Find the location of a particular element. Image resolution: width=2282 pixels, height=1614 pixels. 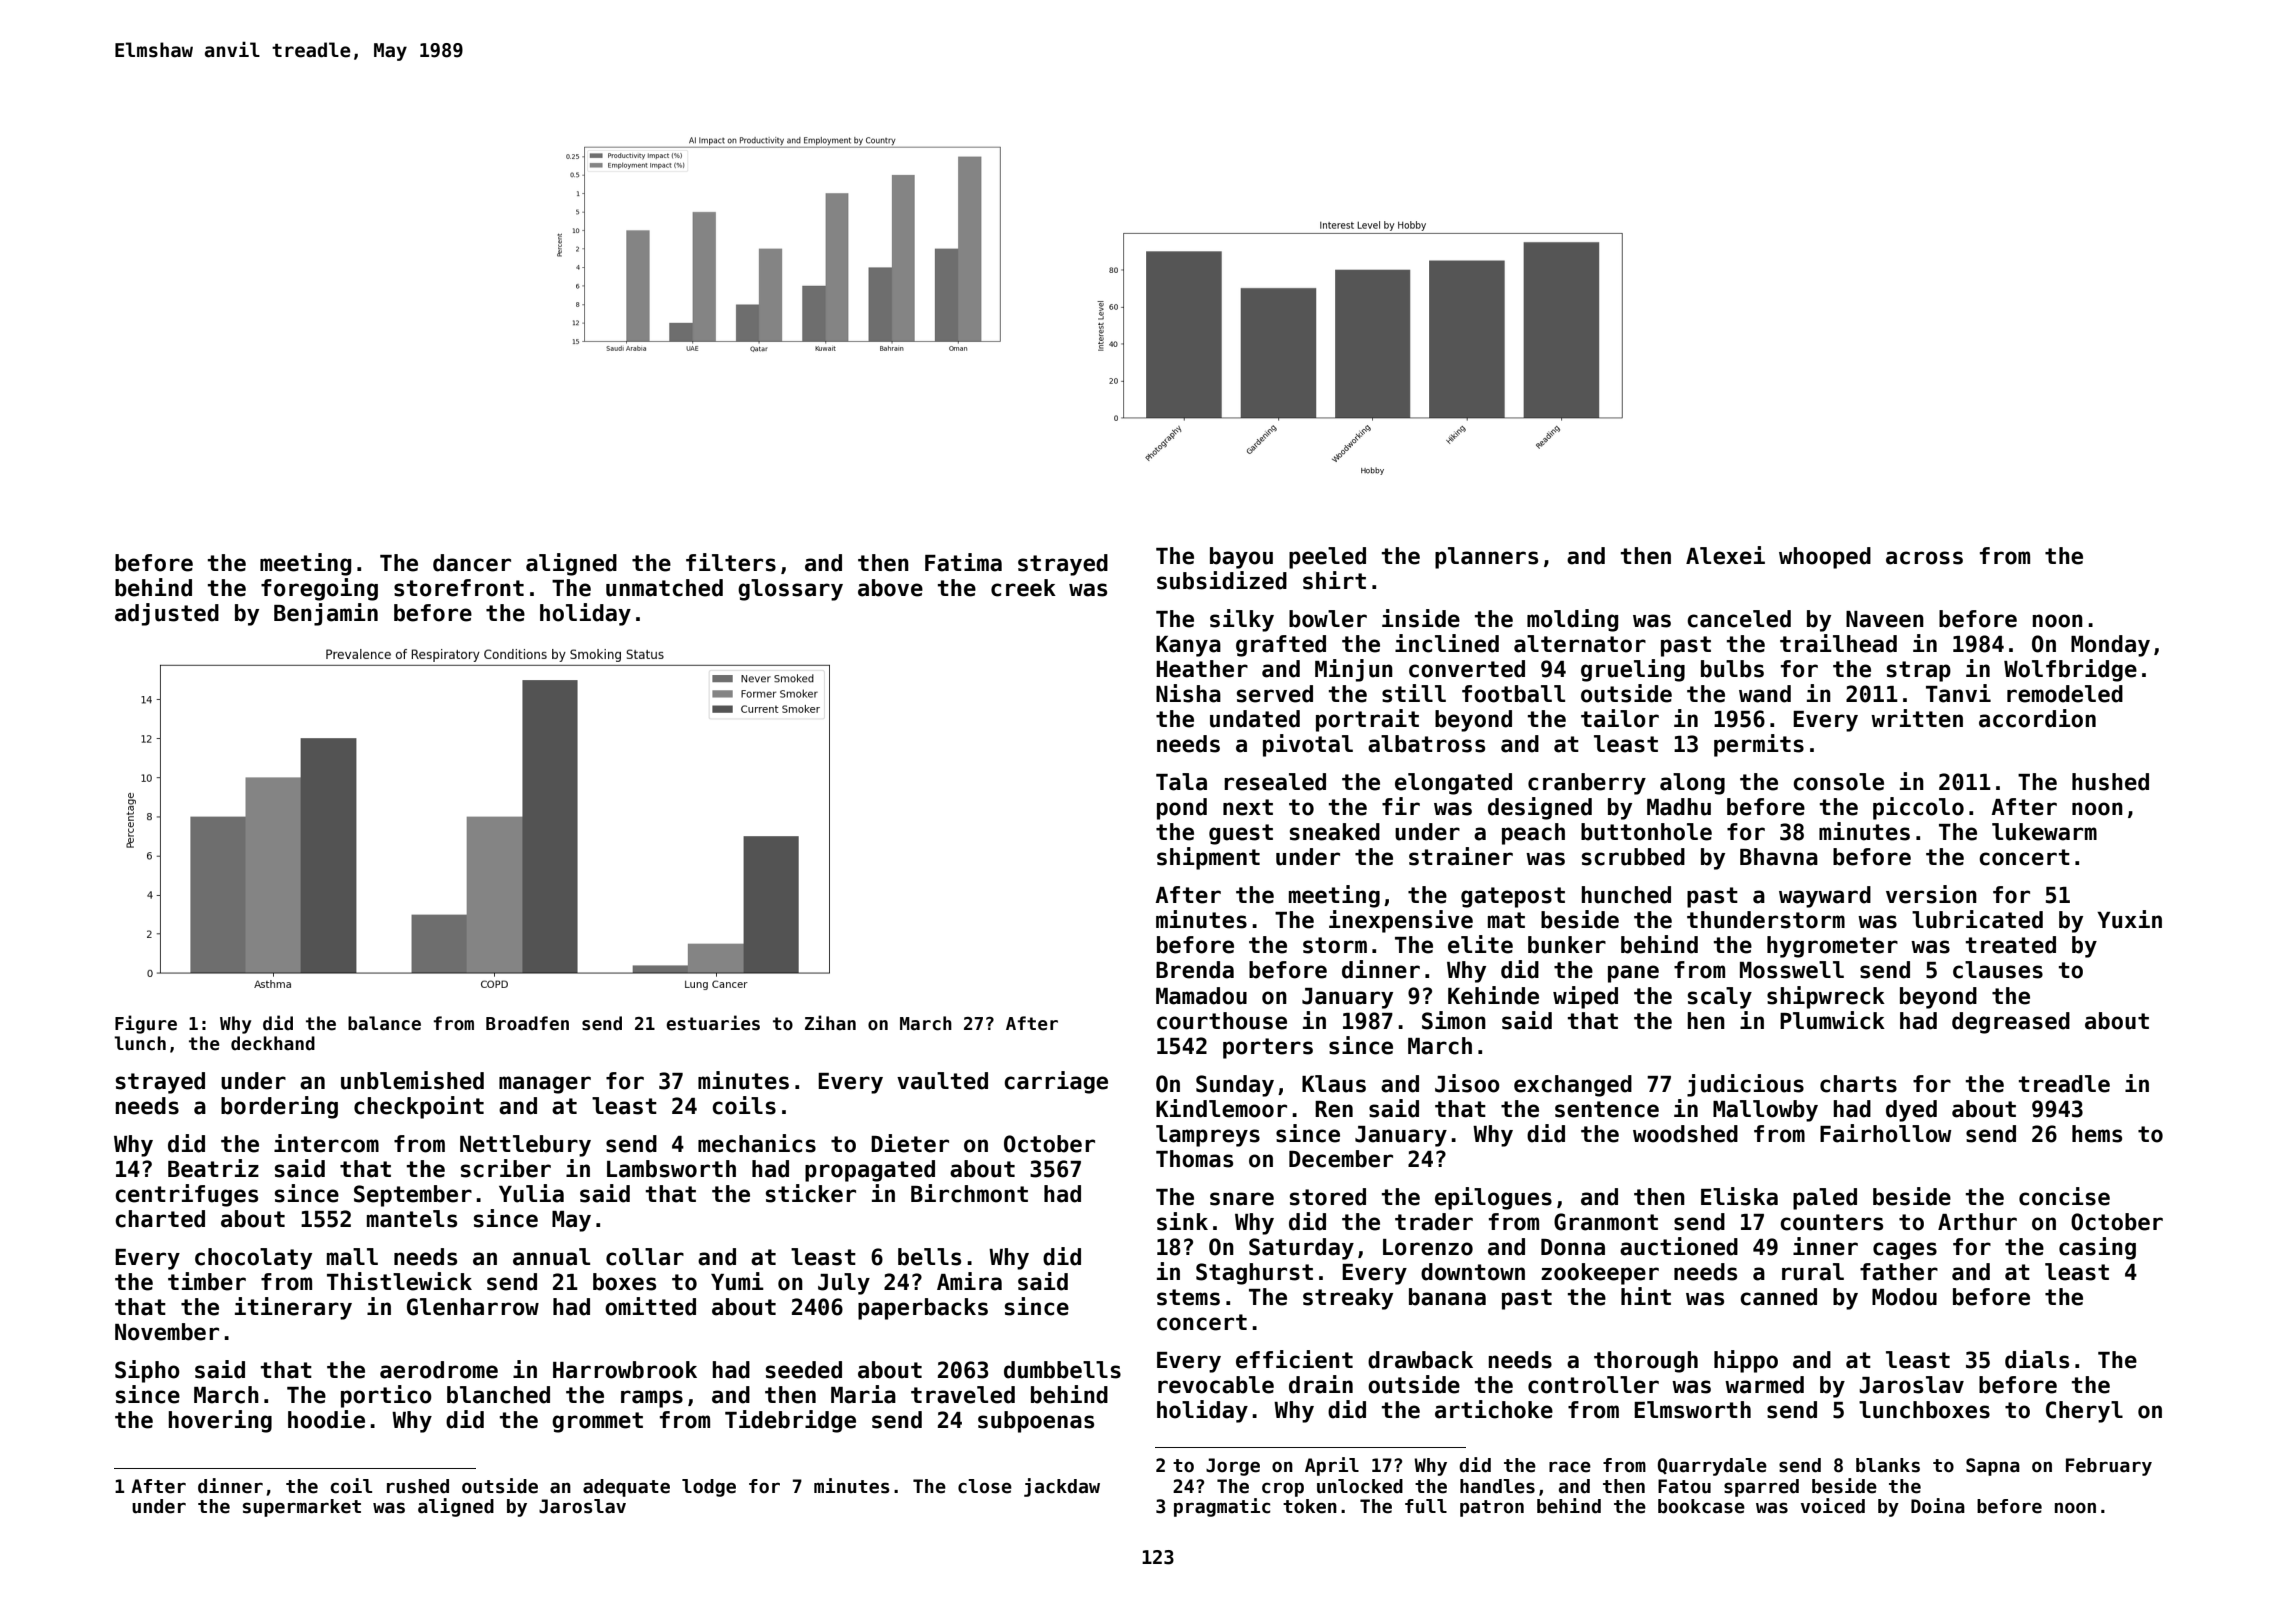

scaly is located at coordinates (1720, 998).
